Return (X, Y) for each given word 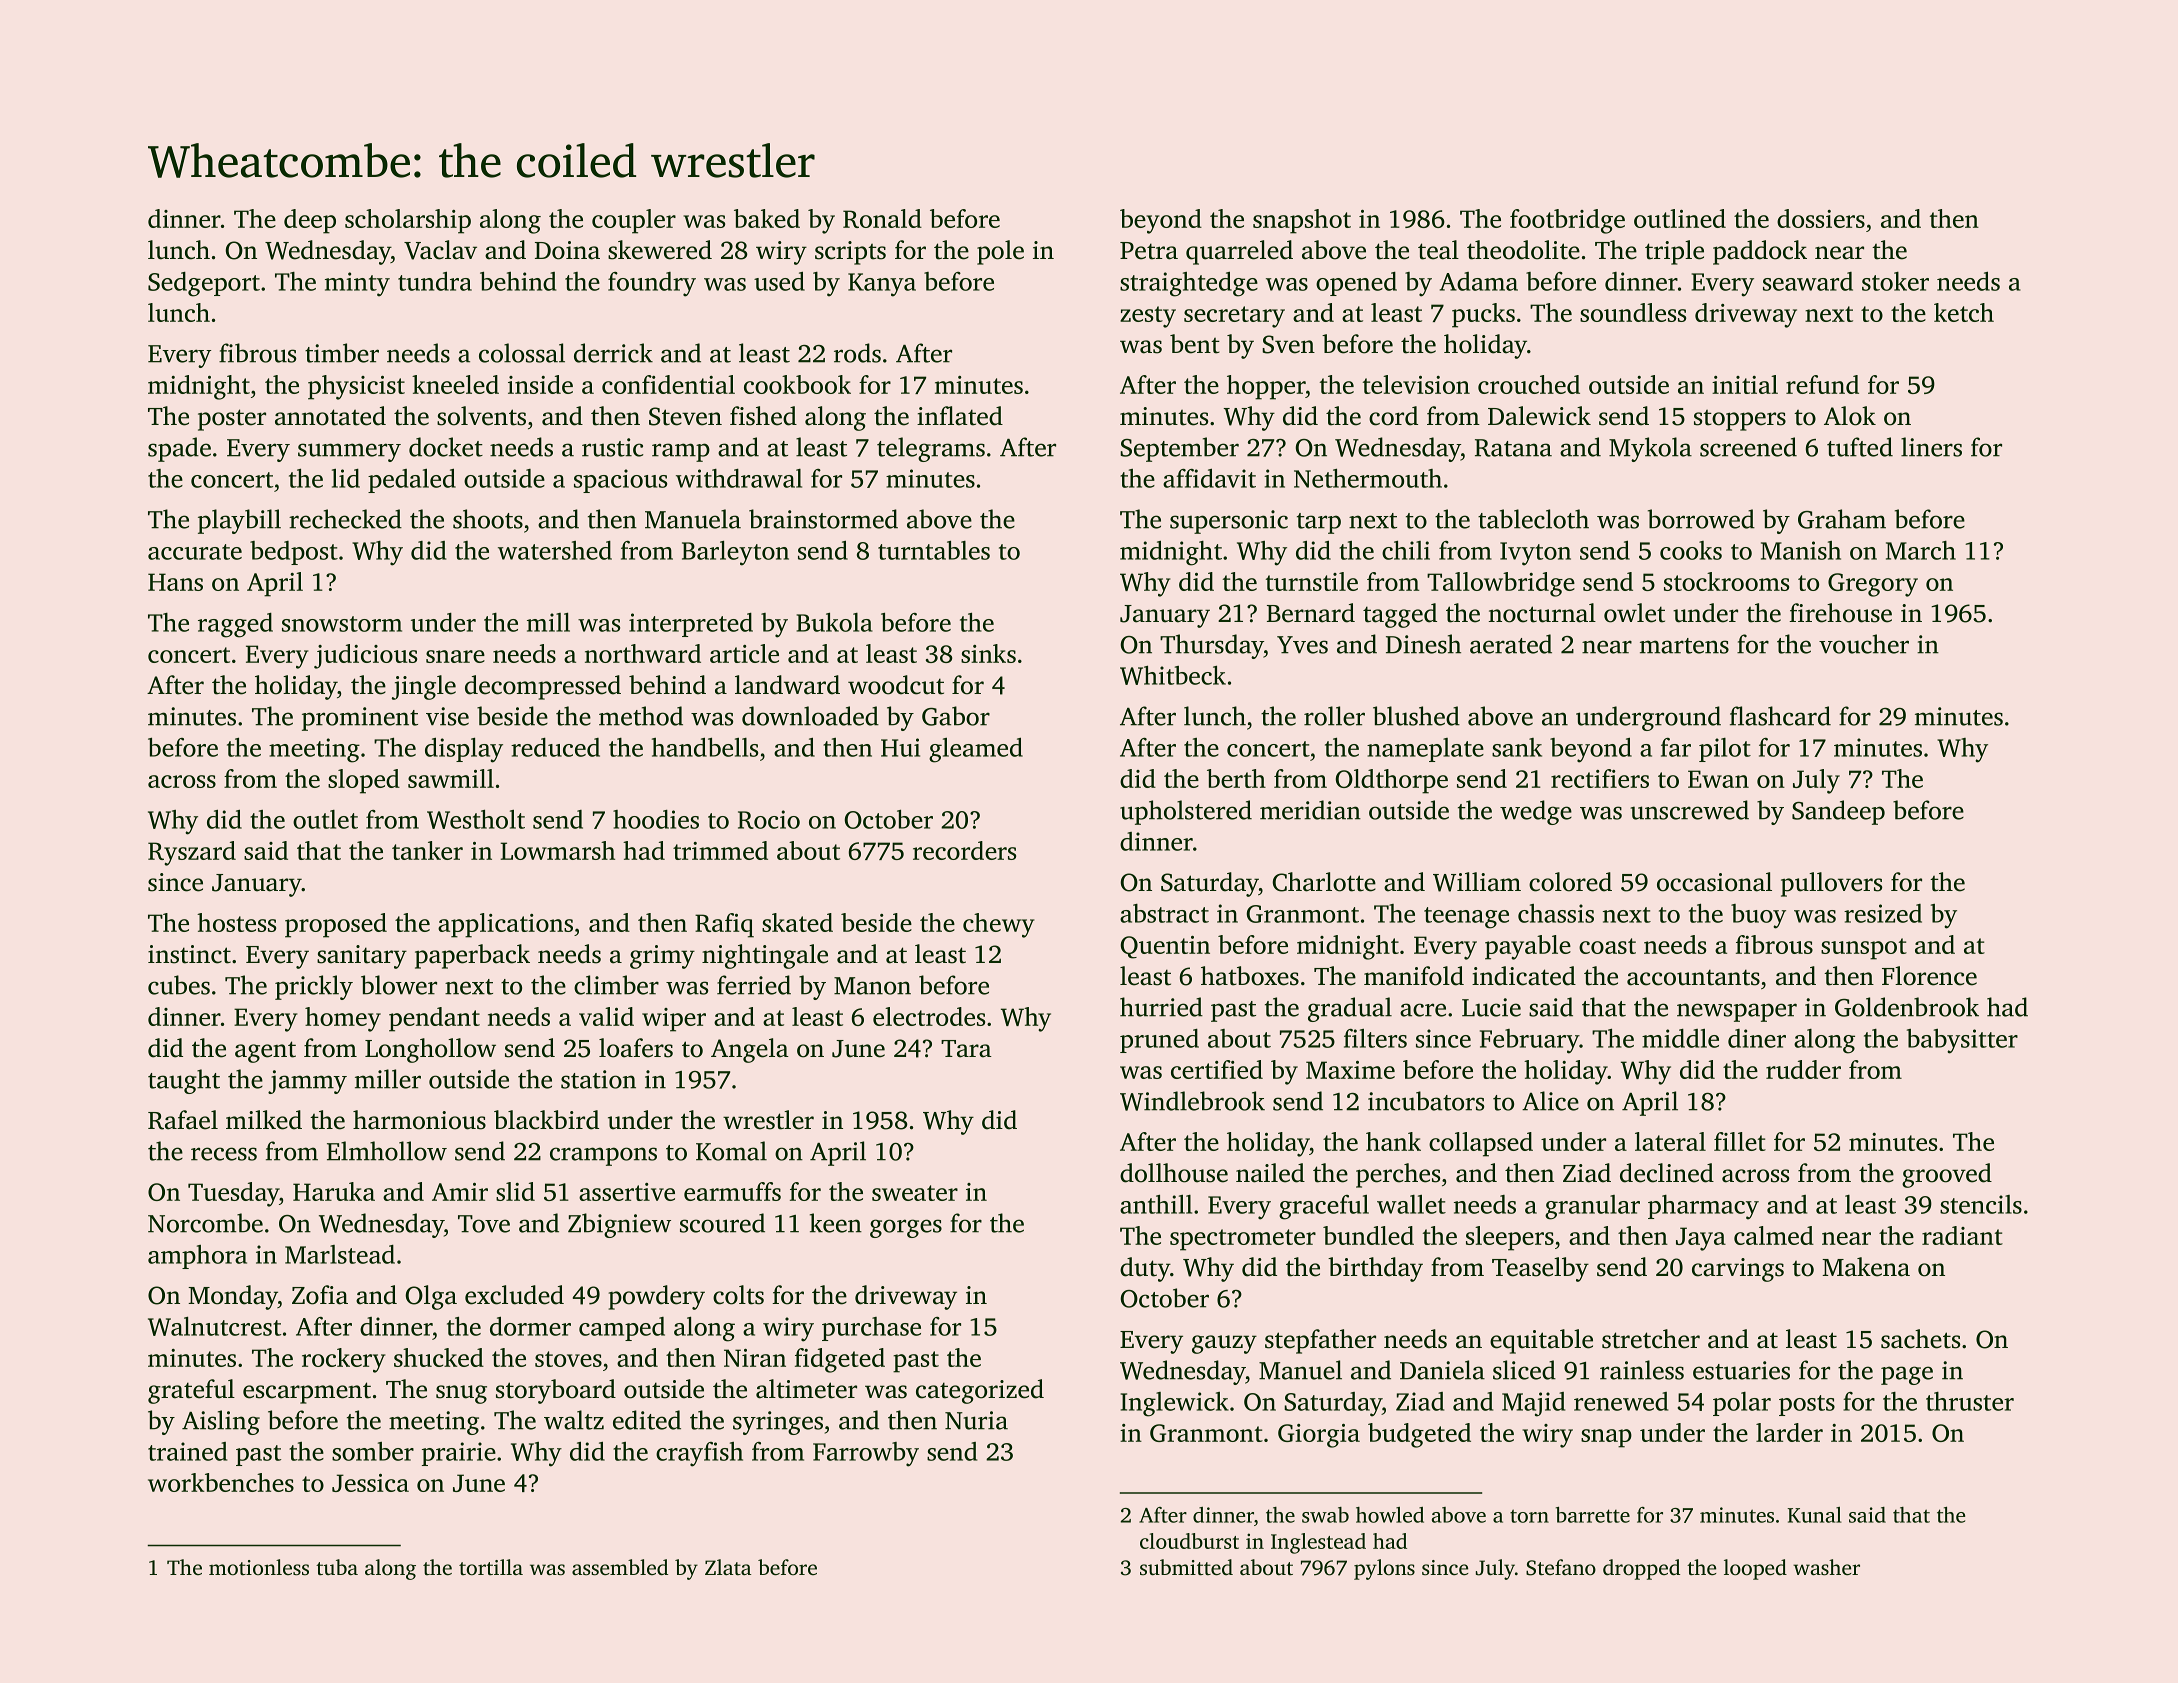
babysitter (1962, 1041)
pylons (1384, 1569)
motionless (259, 1567)
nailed (1270, 1173)
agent (265, 1052)
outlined (1680, 218)
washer (1826, 1567)
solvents (481, 416)
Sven (1288, 344)
